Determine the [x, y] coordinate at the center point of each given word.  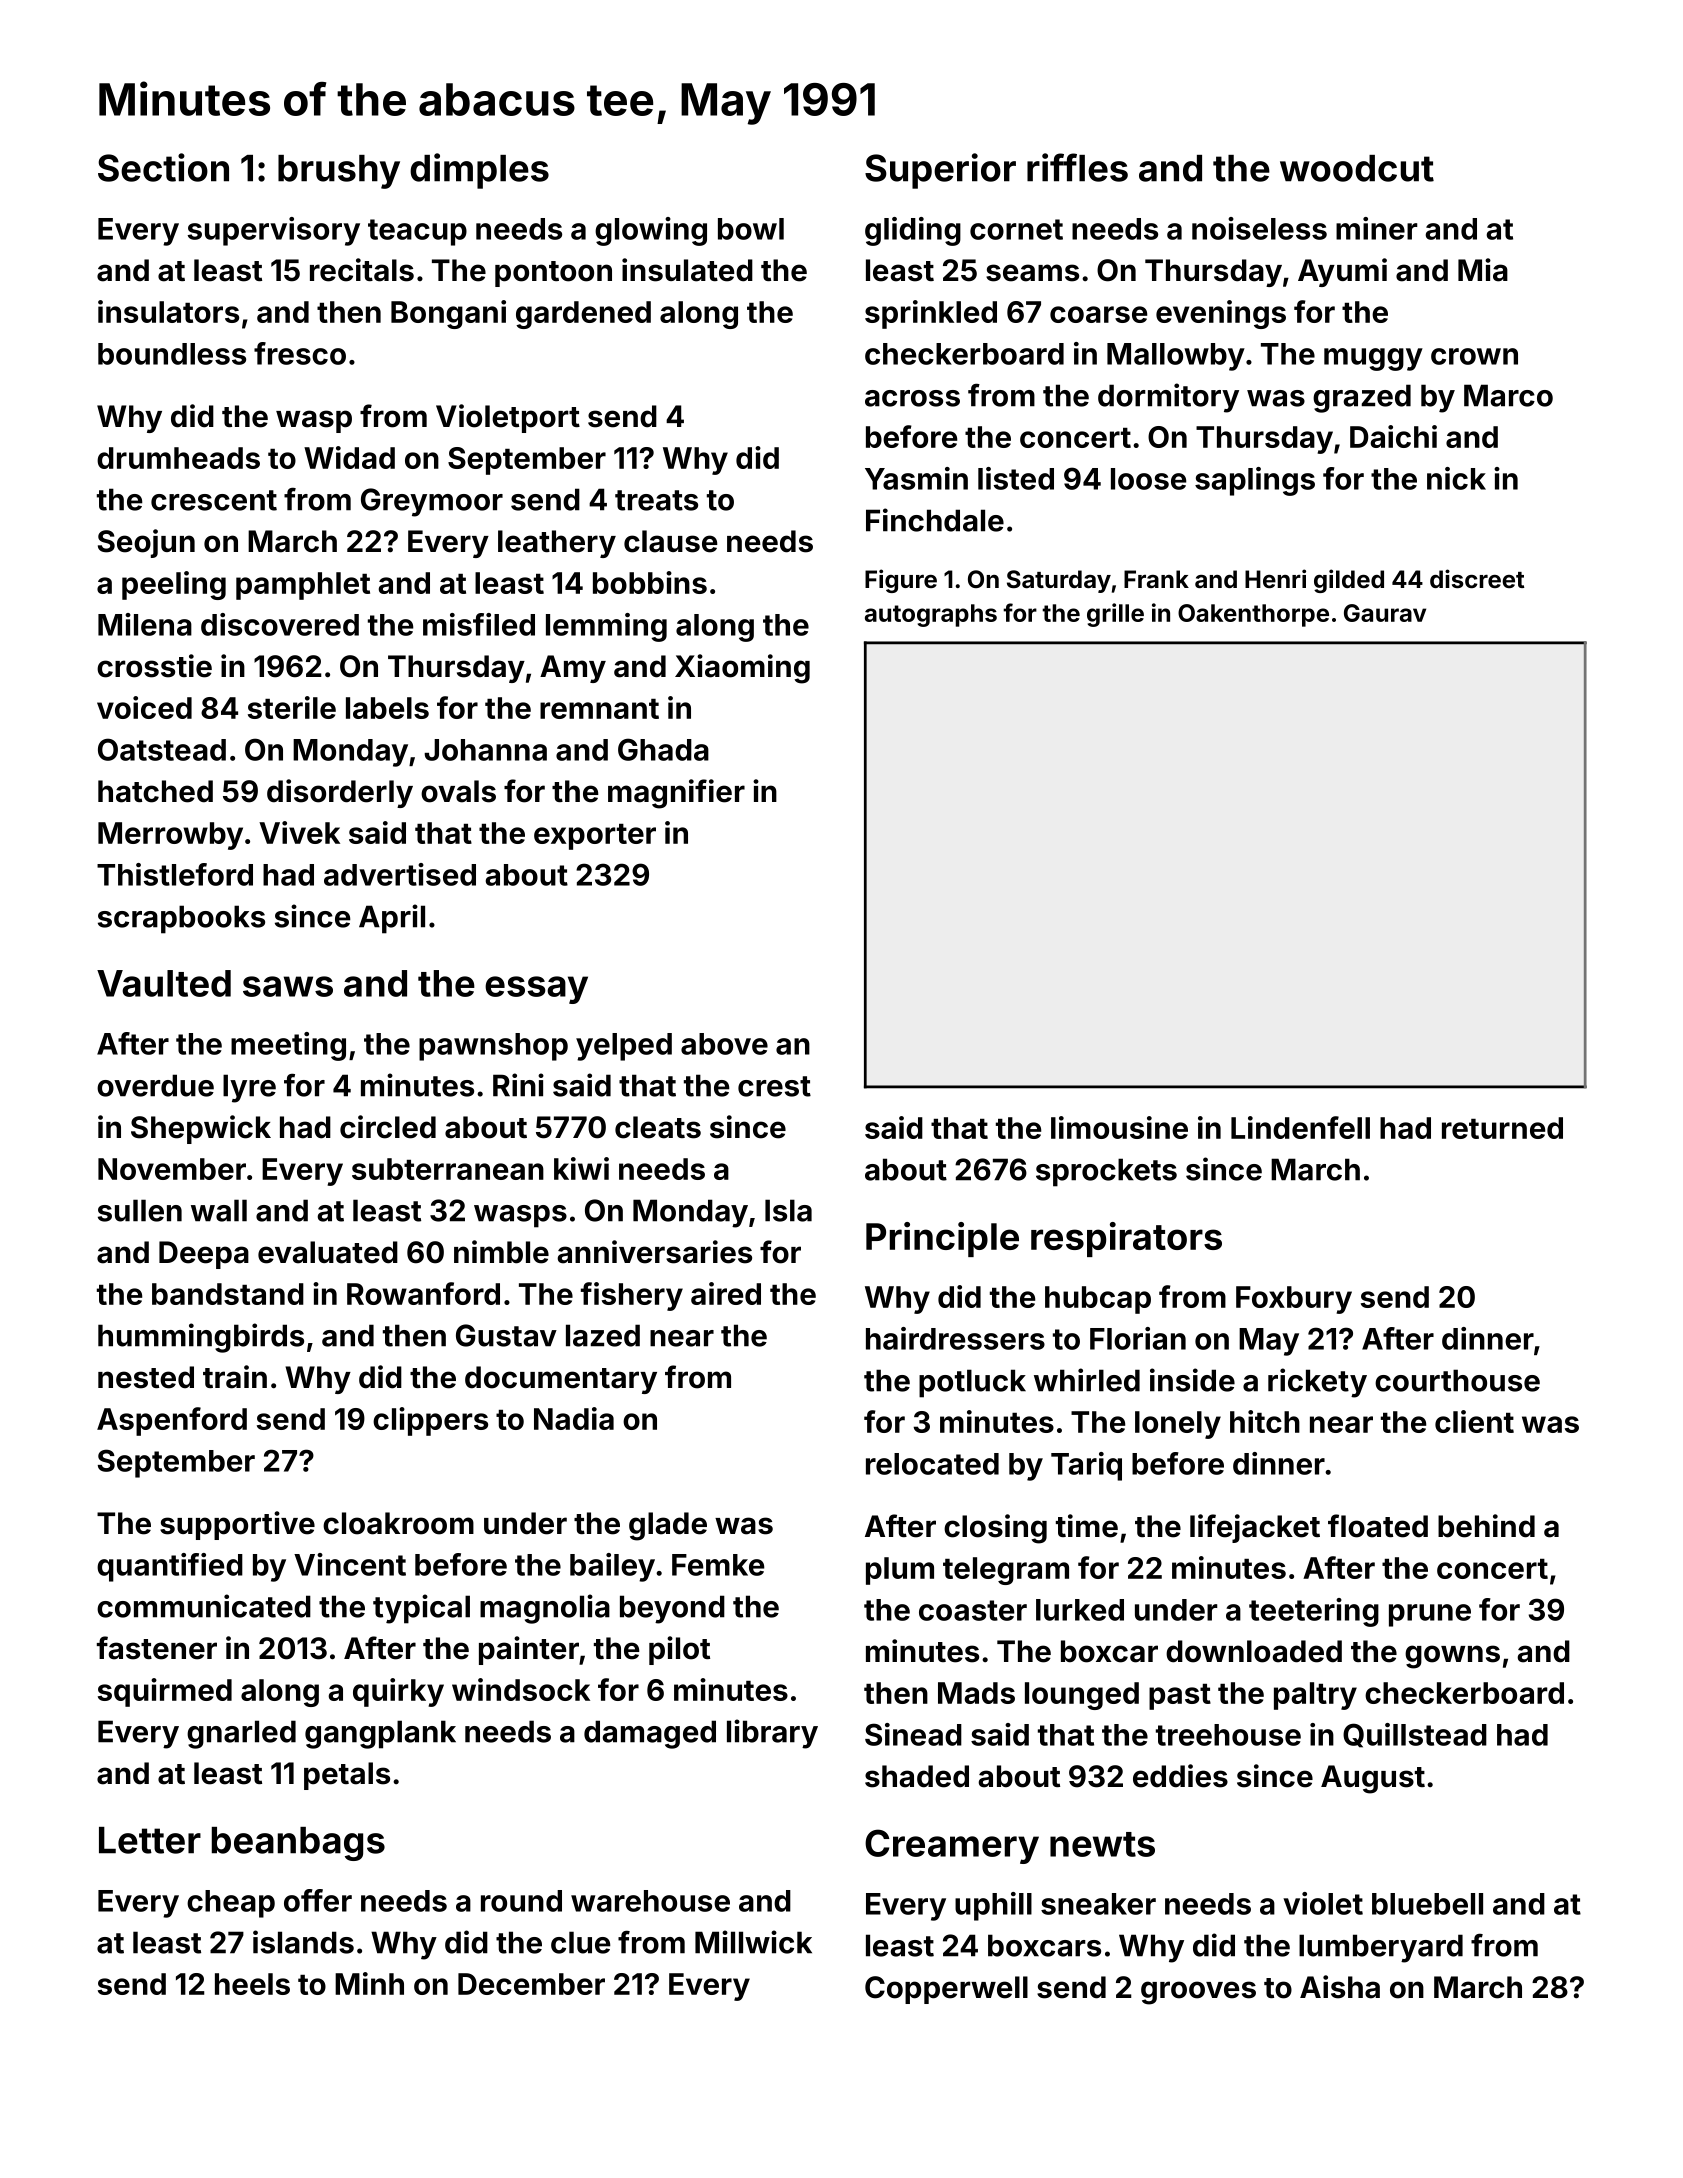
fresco [300, 353]
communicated [204, 1606]
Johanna [485, 750]
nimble [501, 1252]
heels [252, 1984]
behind [1486, 1526]
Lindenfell [1300, 1127]
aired [726, 1293]
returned [1502, 1128]
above [724, 1044]
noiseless [1259, 228]
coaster [973, 1610]
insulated [687, 270]
